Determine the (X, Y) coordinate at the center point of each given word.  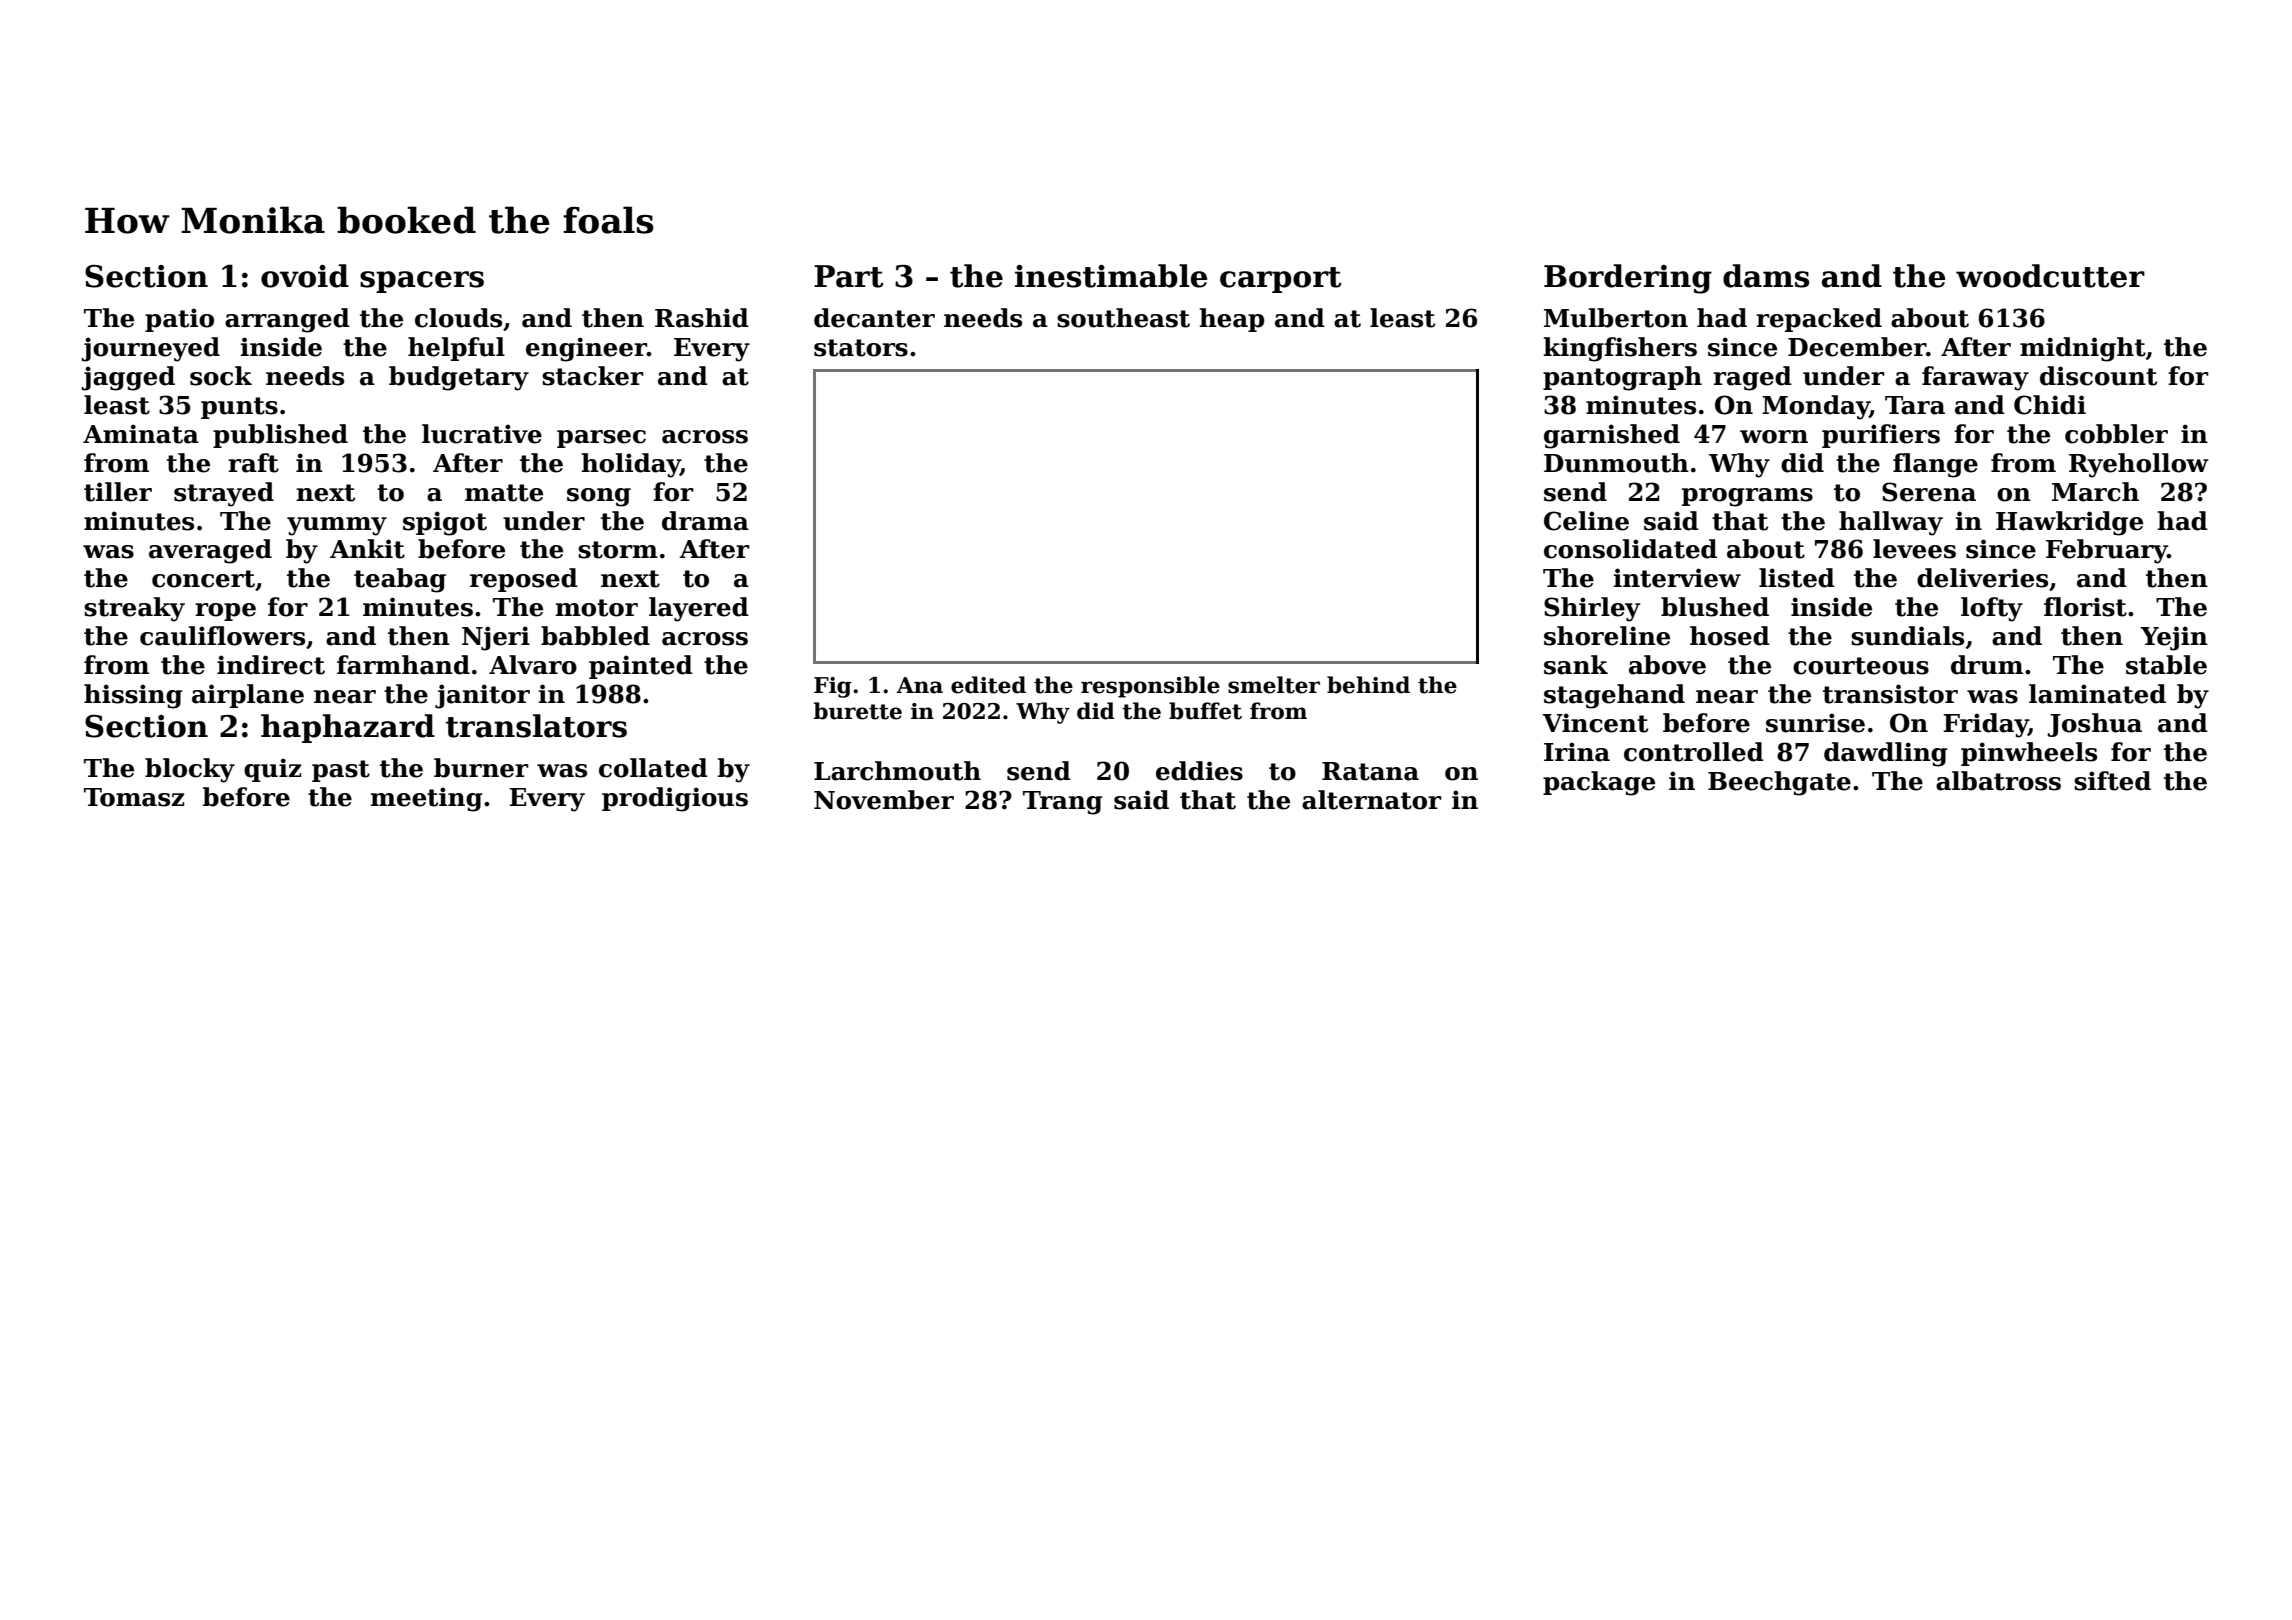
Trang (1063, 803)
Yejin (2174, 638)
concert (203, 579)
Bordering (1628, 279)
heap (1231, 320)
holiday (630, 465)
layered (699, 609)
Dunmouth (1616, 463)
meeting (426, 799)
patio (179, 320)
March (2095, 492)
